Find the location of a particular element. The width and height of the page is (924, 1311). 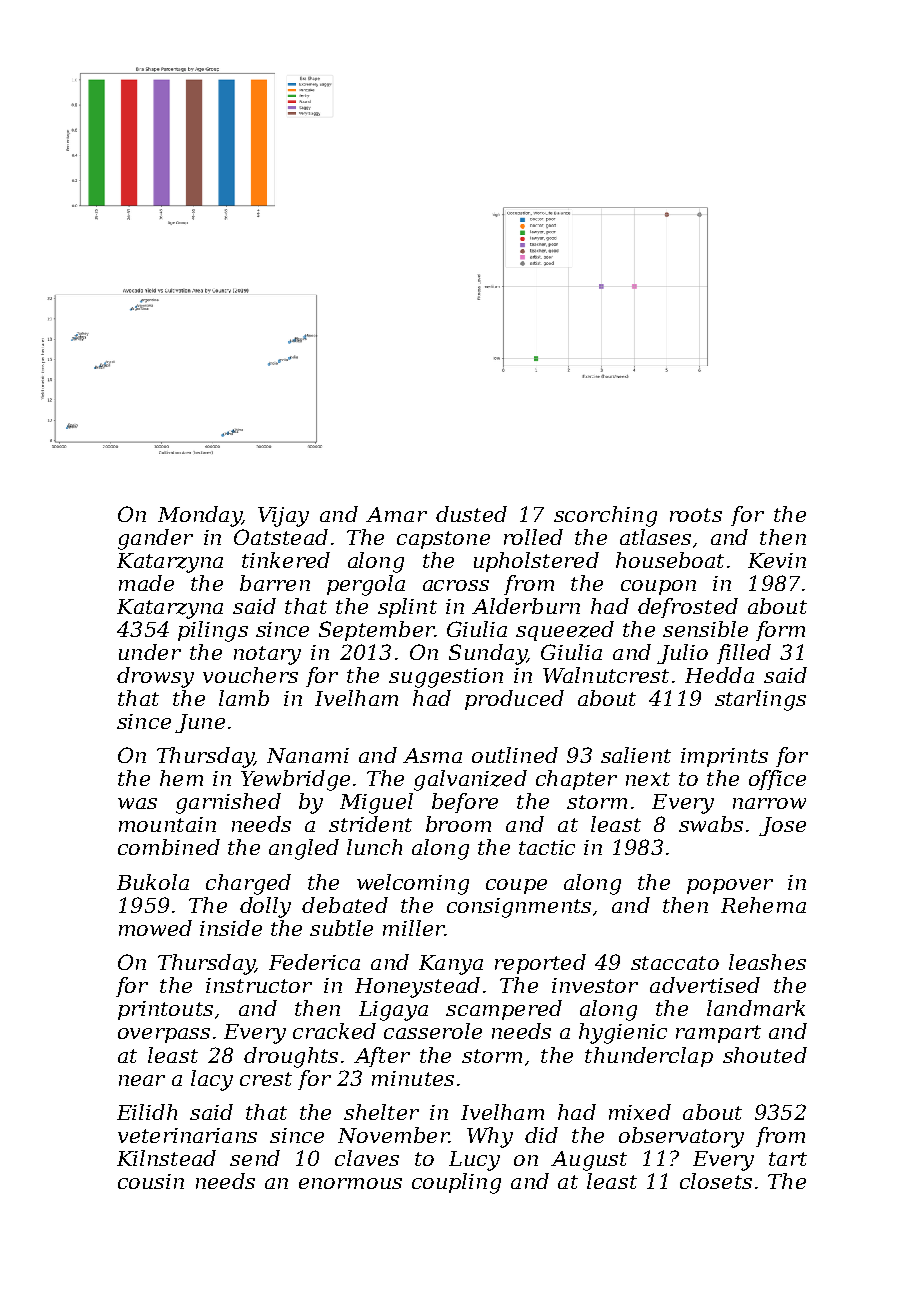

Amar is located at coordinates (396, 514).
